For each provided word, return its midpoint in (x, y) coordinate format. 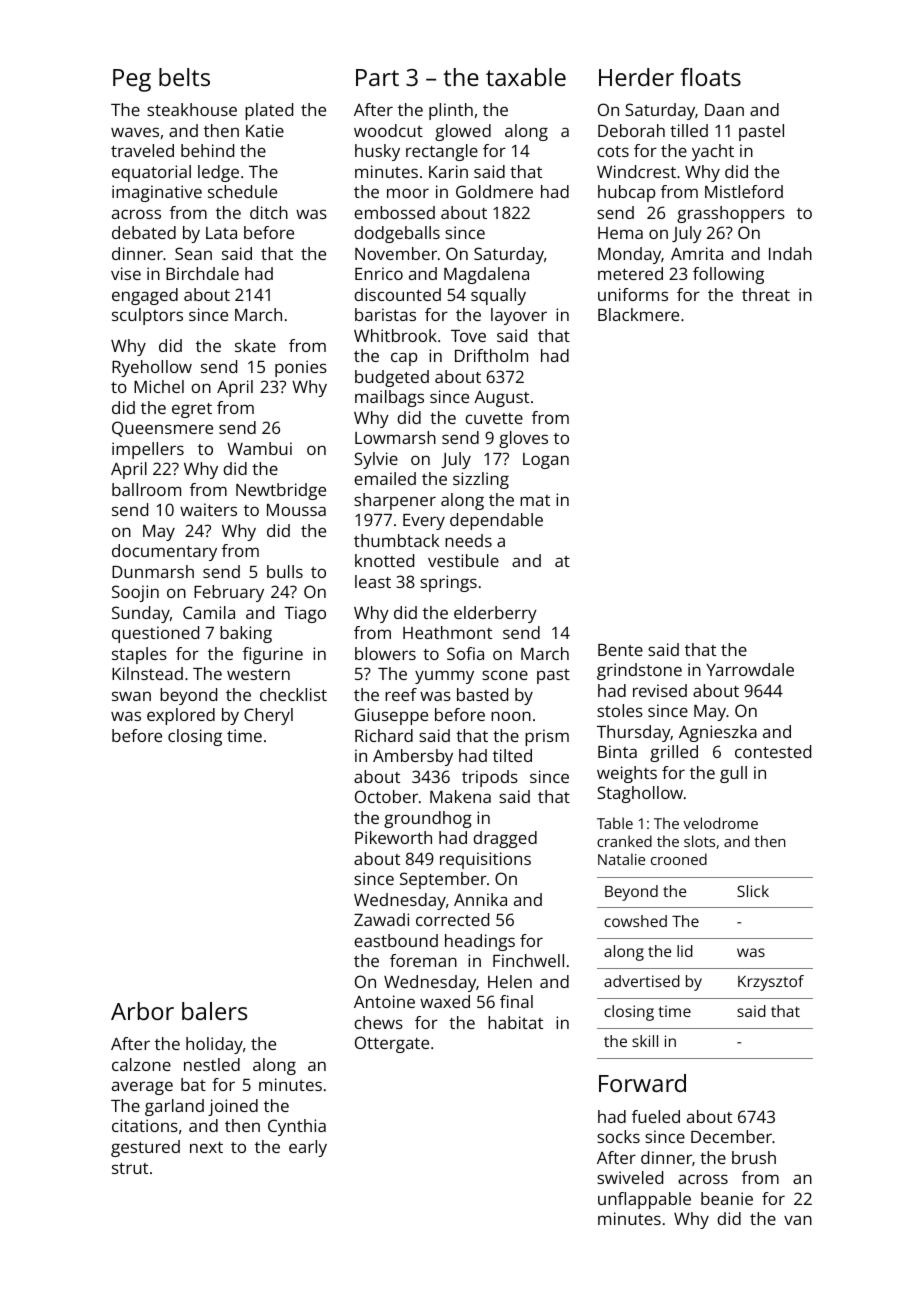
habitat (515, 1022)
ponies (301, 368)
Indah (790, 253)
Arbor (142, 1011)
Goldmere (494, 191)
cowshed (635, 921)
